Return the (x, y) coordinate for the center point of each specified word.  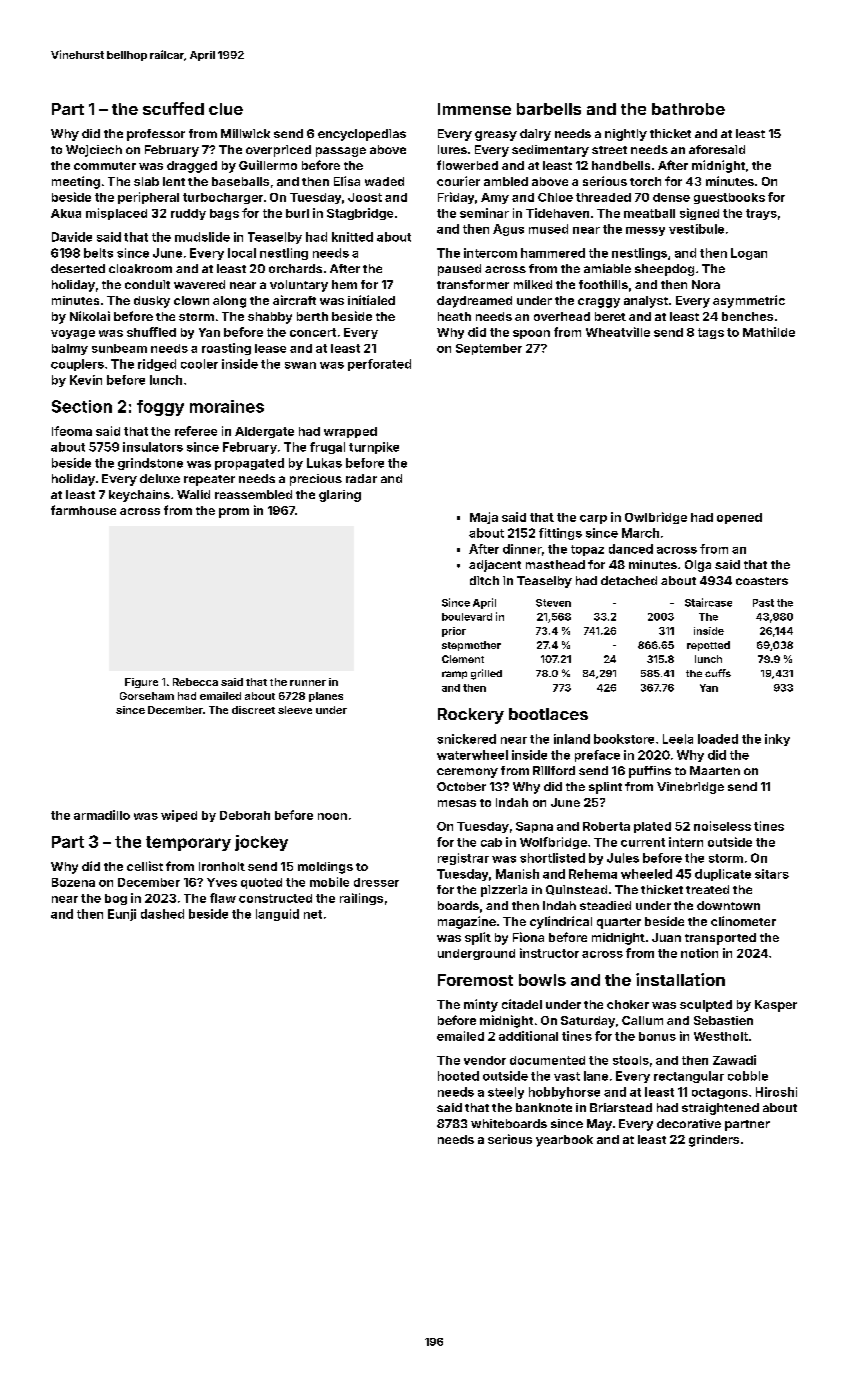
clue (226, 109)
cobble (748, 1076)
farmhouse (83, 510)
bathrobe (688, 109)
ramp (454, 675)
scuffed (173, 108)
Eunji (122, 915)
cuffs (718, 673)
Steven (553, 603)
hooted (458, 1076)
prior (454, 632)
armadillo (102, 815)
